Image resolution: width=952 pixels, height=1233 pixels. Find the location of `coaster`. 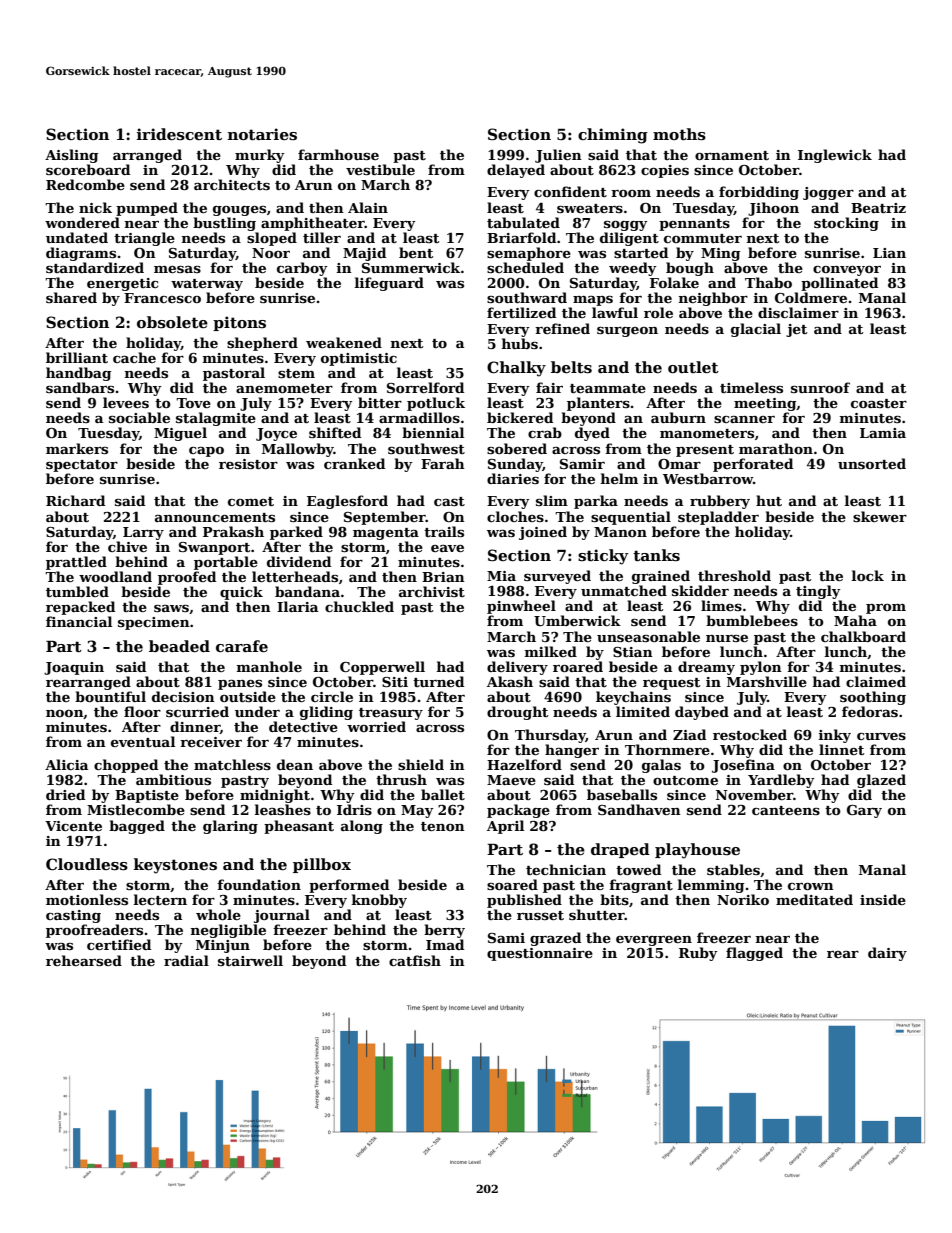

coaster is located at coordinates (879, 403).
